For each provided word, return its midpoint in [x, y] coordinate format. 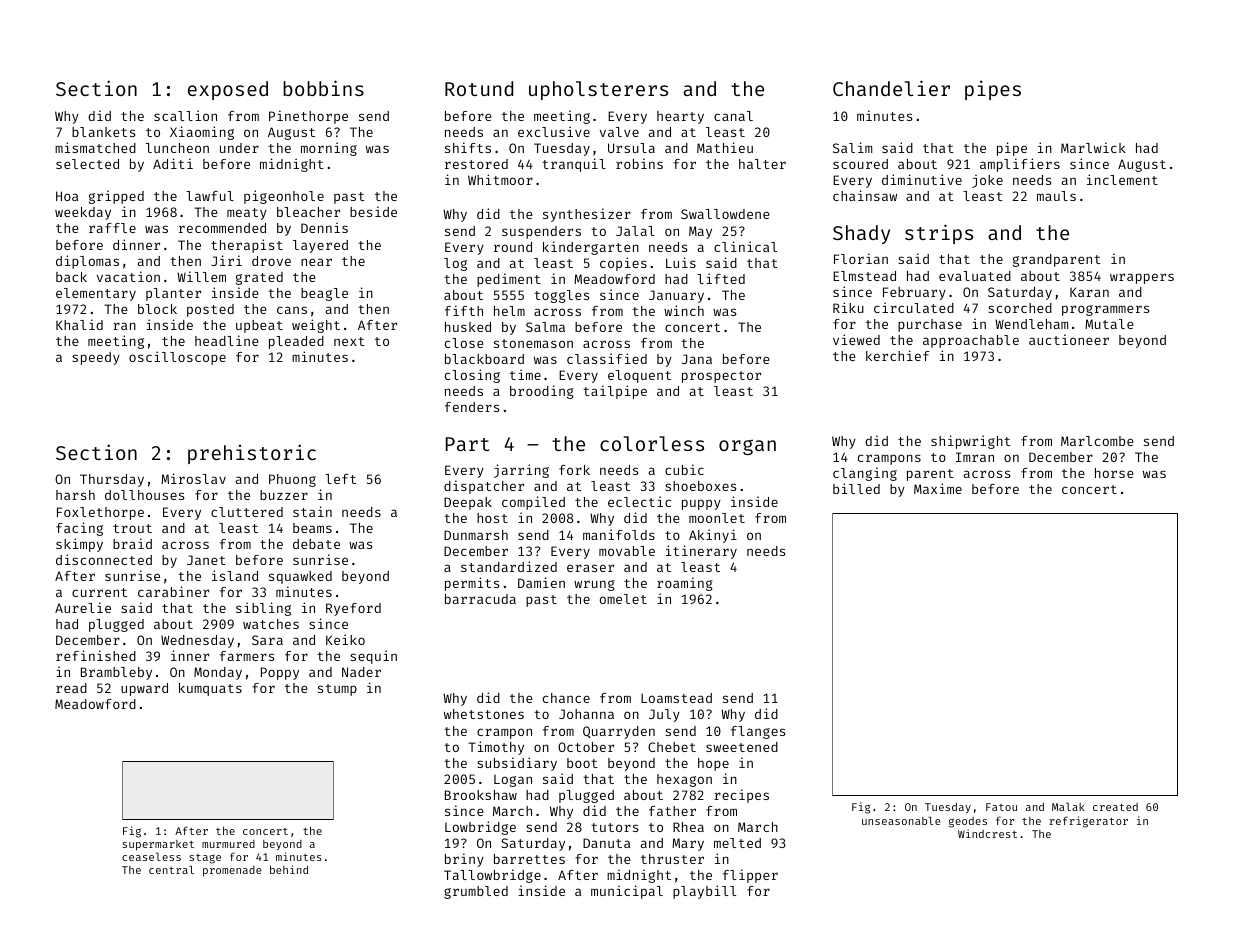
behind [289, 869]
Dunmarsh [476, 535]
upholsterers [598, 90]
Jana [697, 359]
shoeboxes [700, 486]
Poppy [280, 673]
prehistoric [252, 454]
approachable [971, 341]
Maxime [938, 488]
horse [1114, 473]
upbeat [259, 326]
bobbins [323, 88]
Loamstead [676, 698]
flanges [758, 732]
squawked [300, 577]
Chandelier [891, 88]
